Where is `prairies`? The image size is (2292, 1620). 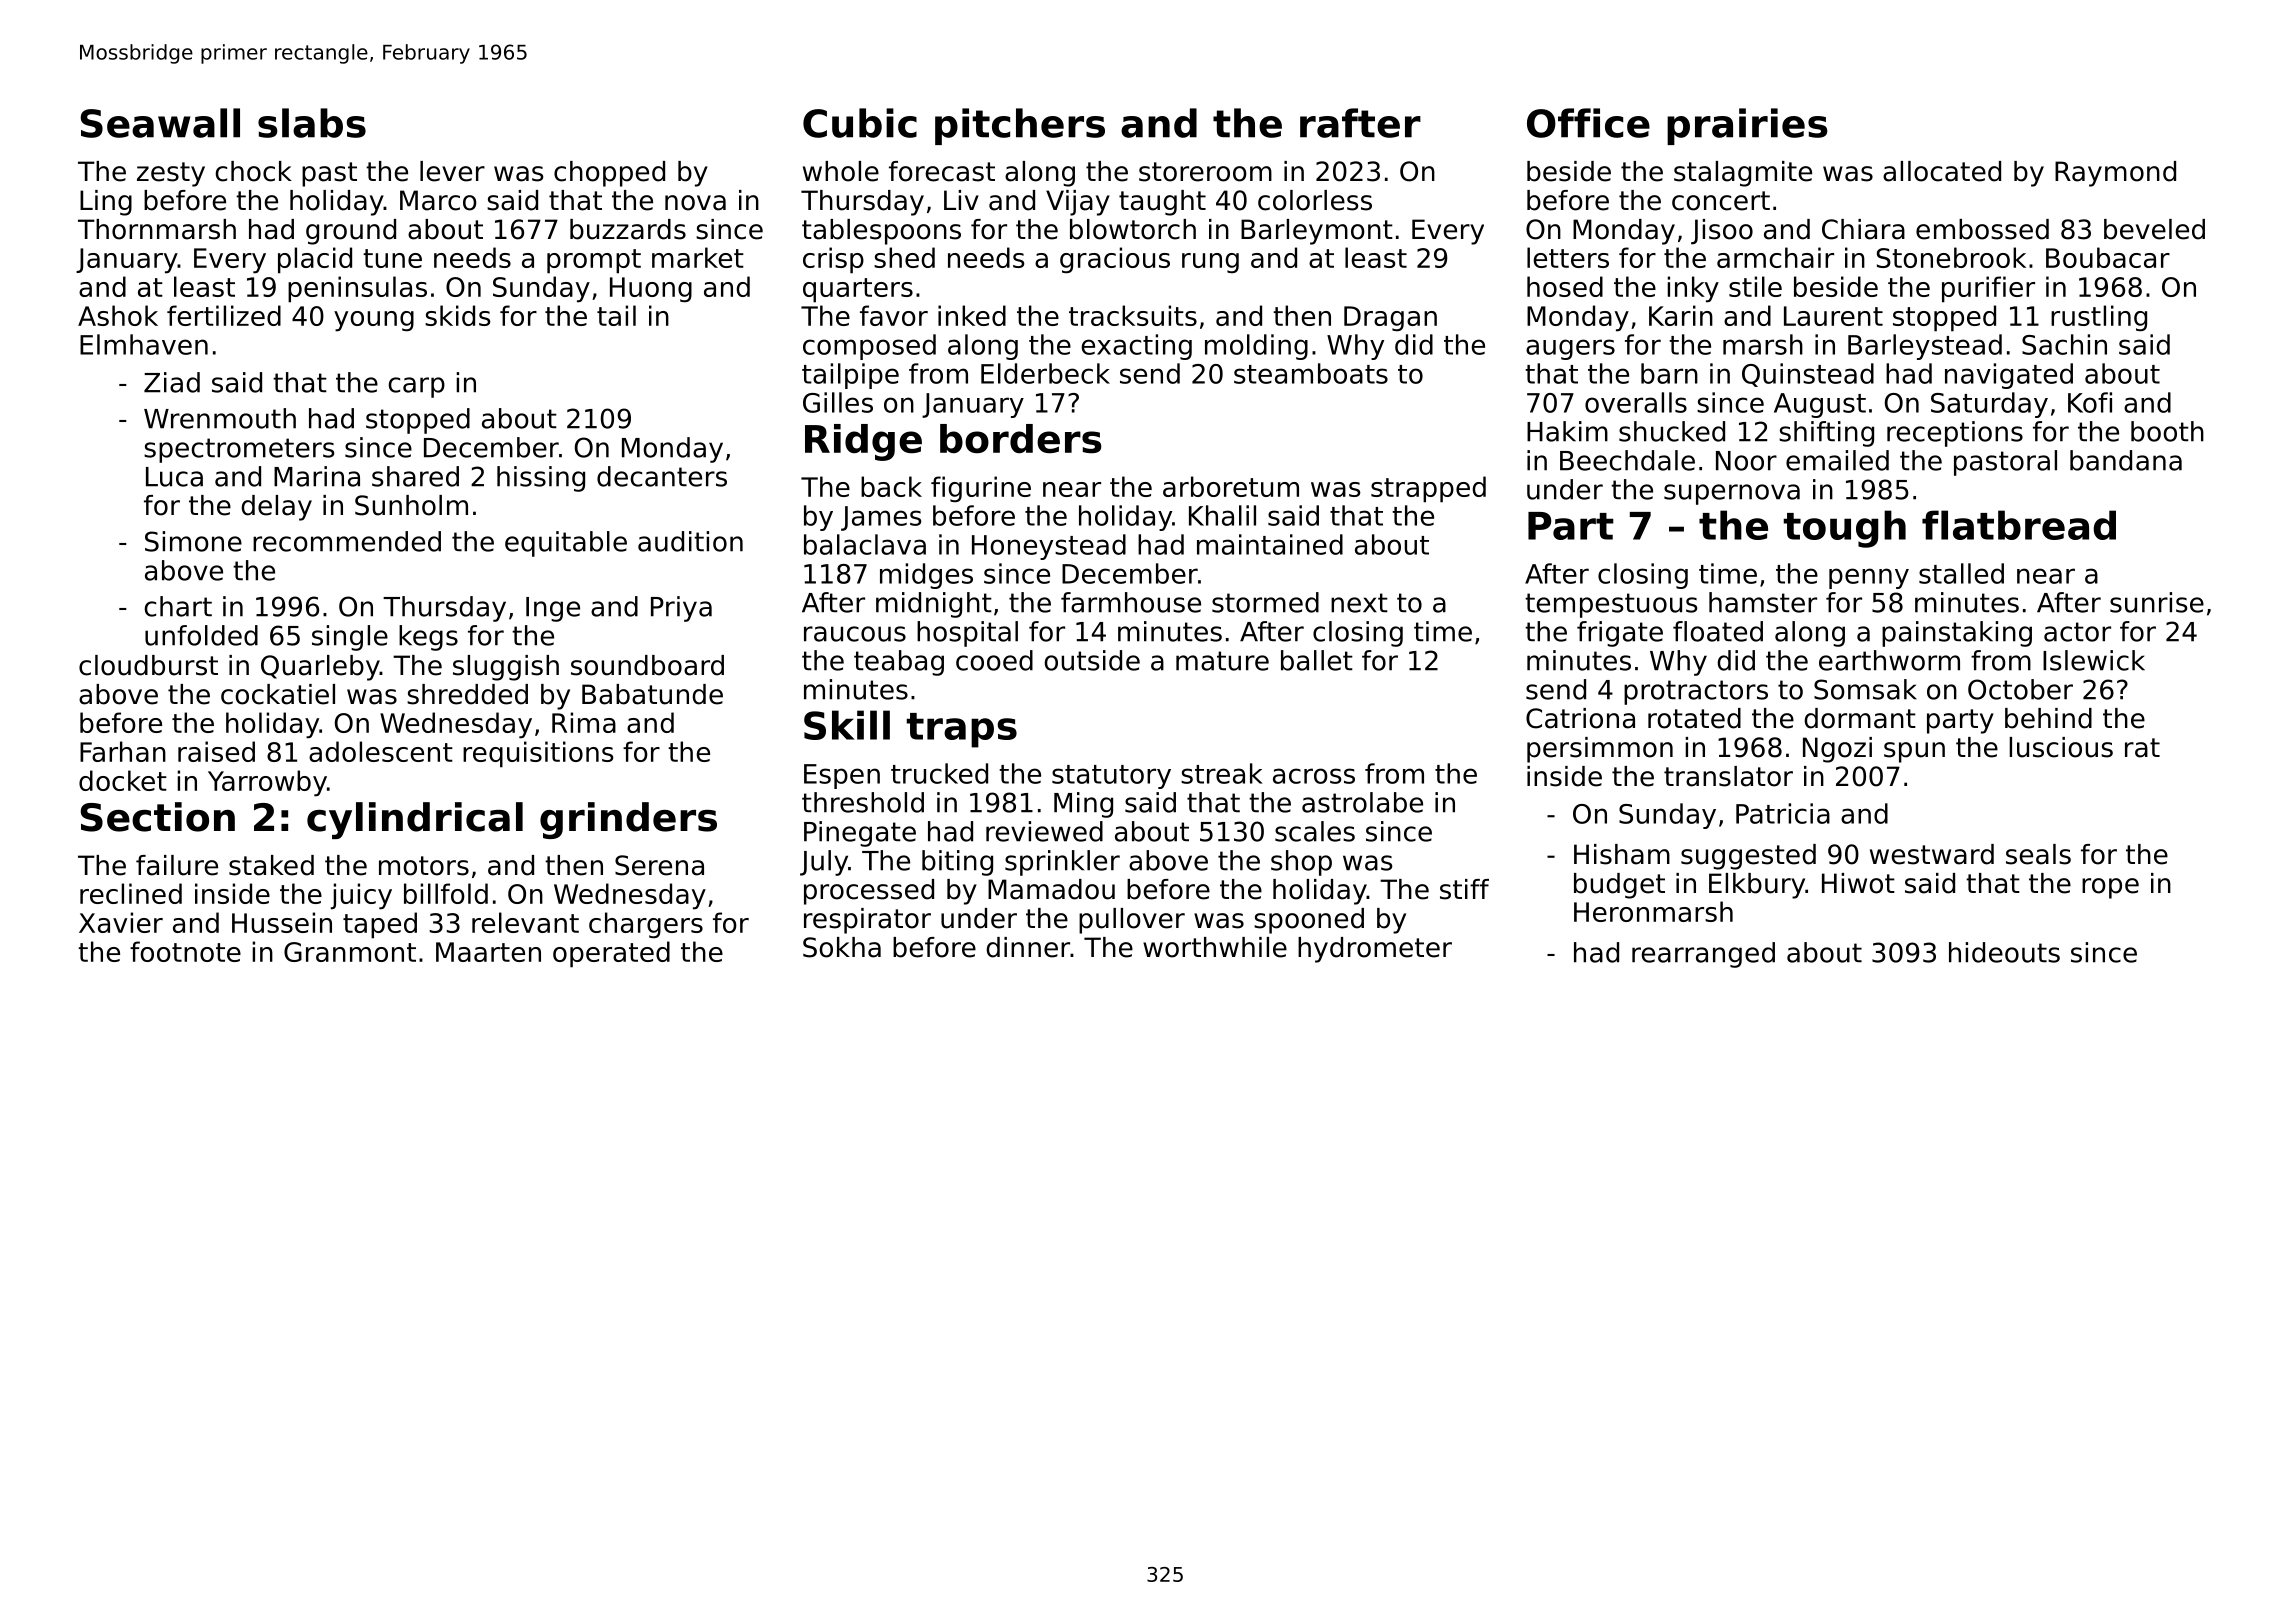
prairies is located at coordinates (1747, 126).
